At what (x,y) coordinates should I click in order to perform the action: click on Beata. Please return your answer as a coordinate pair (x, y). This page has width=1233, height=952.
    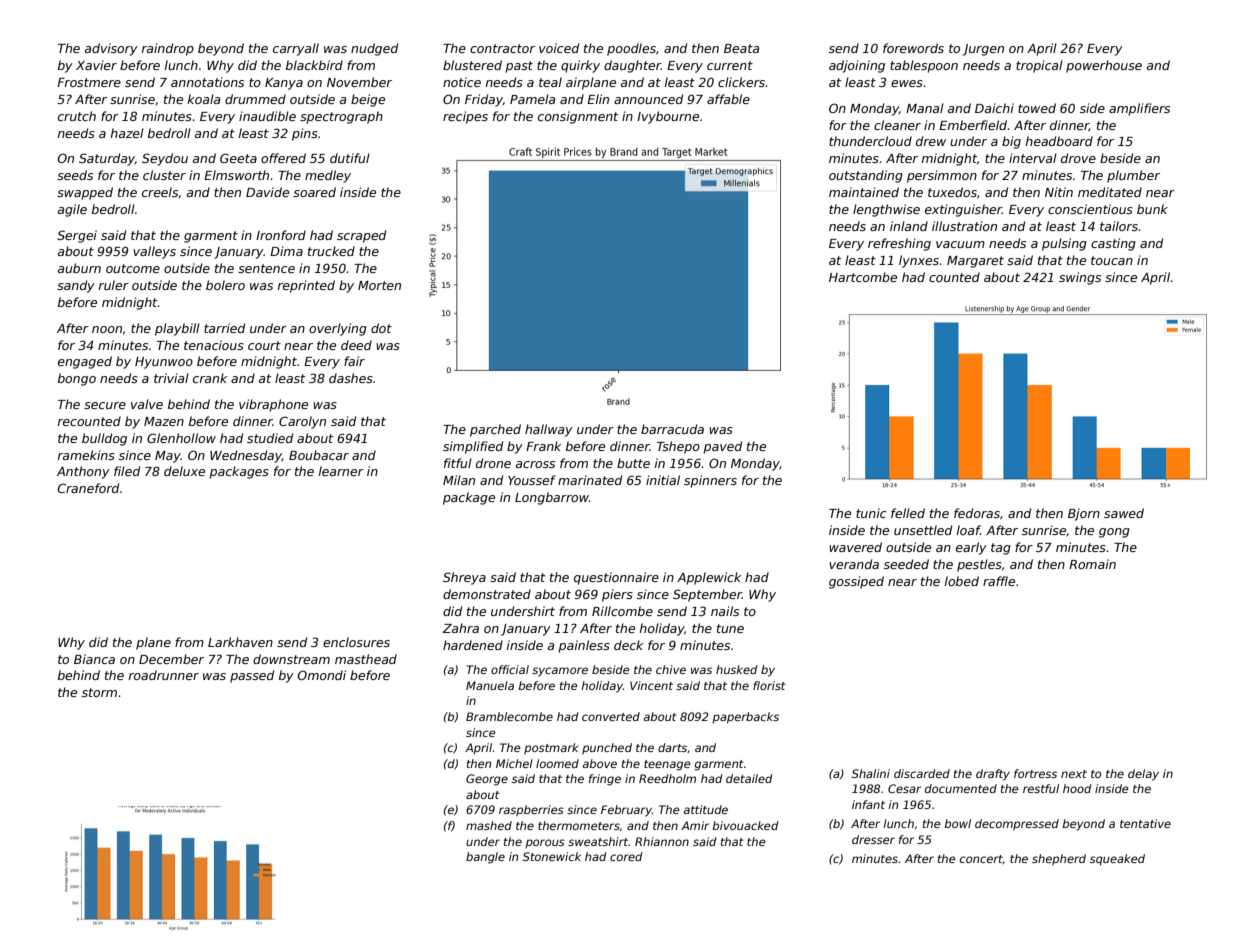
    Looking at the image, I should click on (741, 48).
